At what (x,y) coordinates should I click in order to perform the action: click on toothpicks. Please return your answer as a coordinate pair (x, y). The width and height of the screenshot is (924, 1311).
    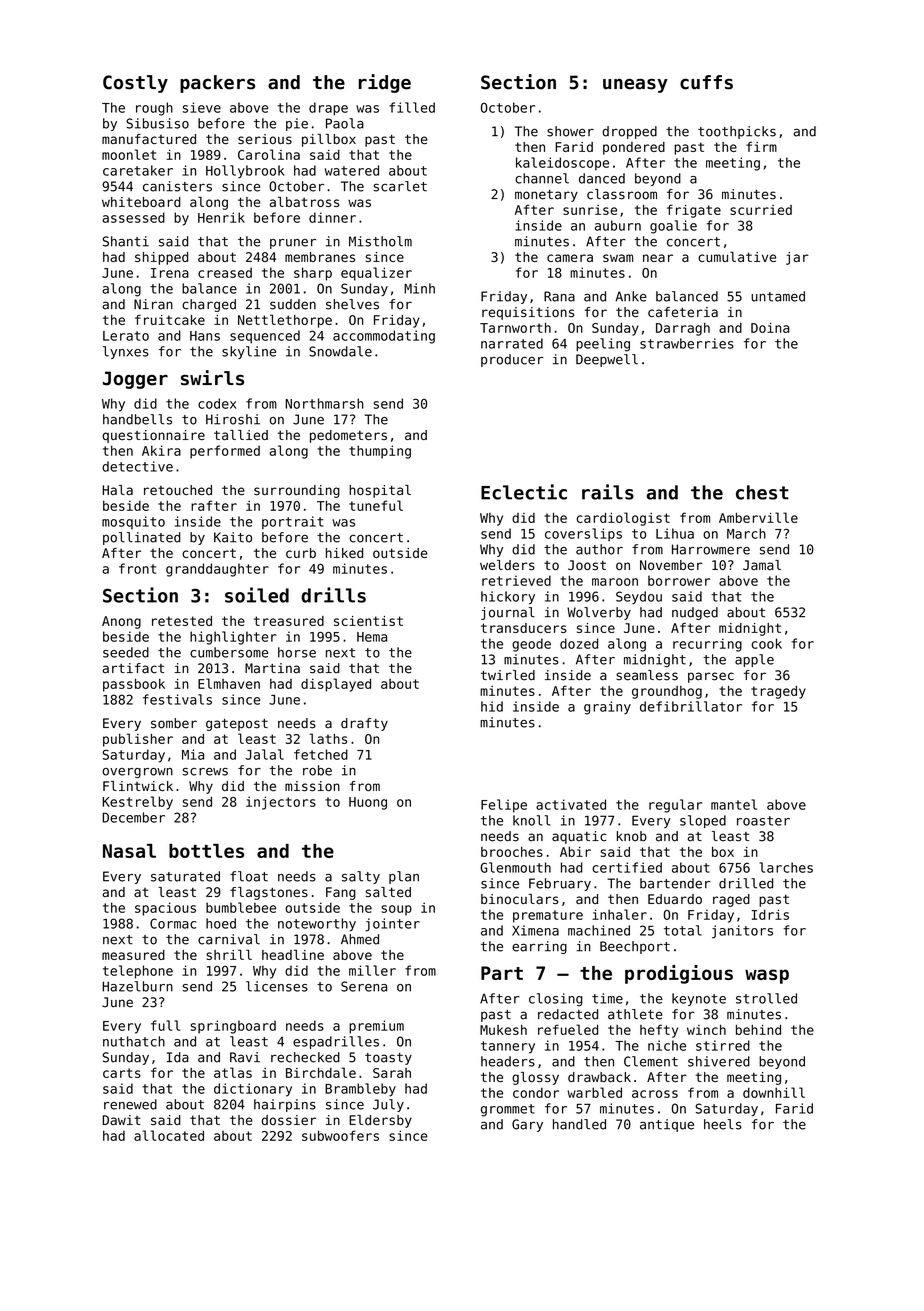
    Looking at the image, I should click on (737, 132).
